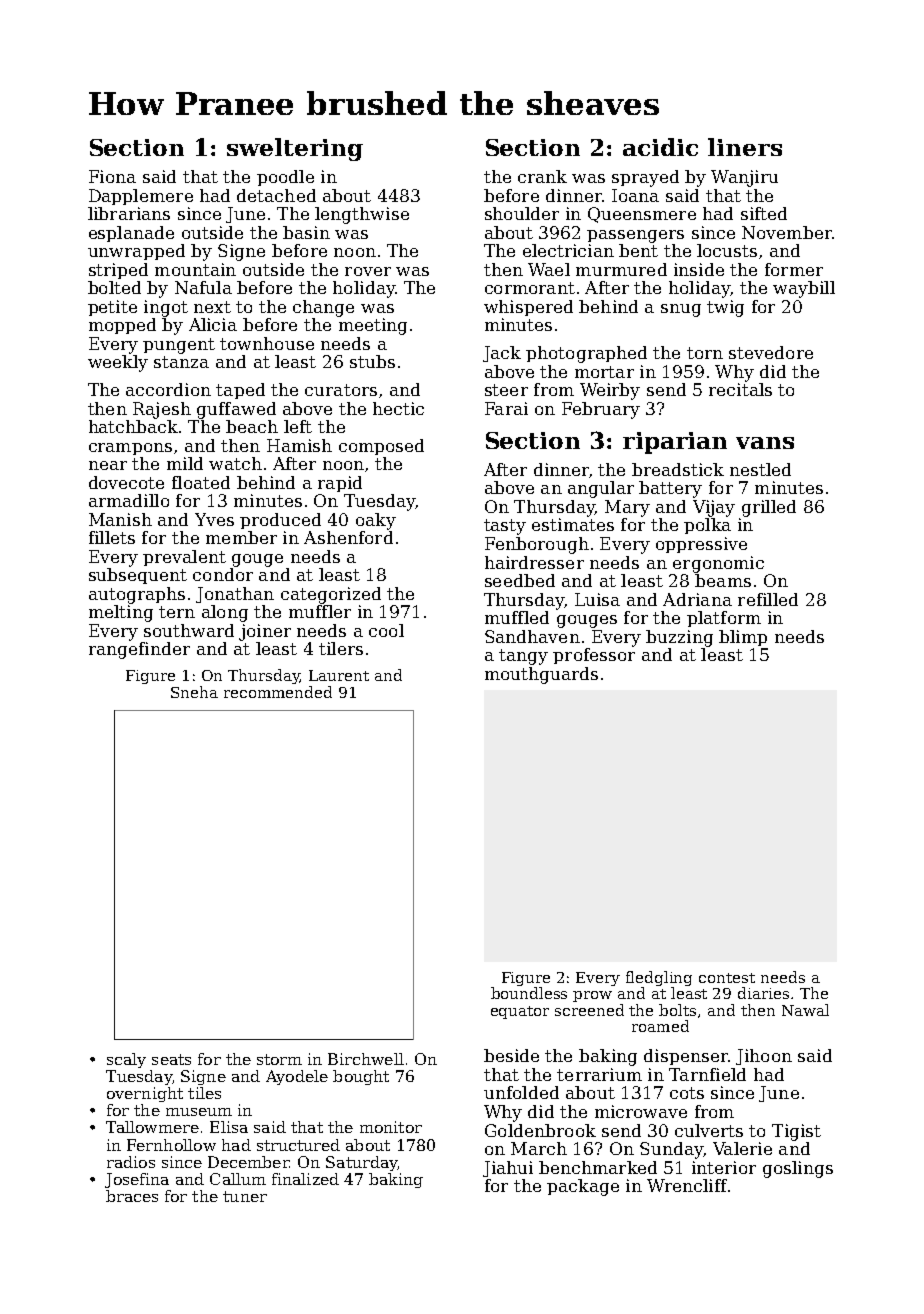 This screenshot has height=1314, width=924. Describe the element at coordinates (505, 527) in the screenshot. I see `tasty` at that location.
